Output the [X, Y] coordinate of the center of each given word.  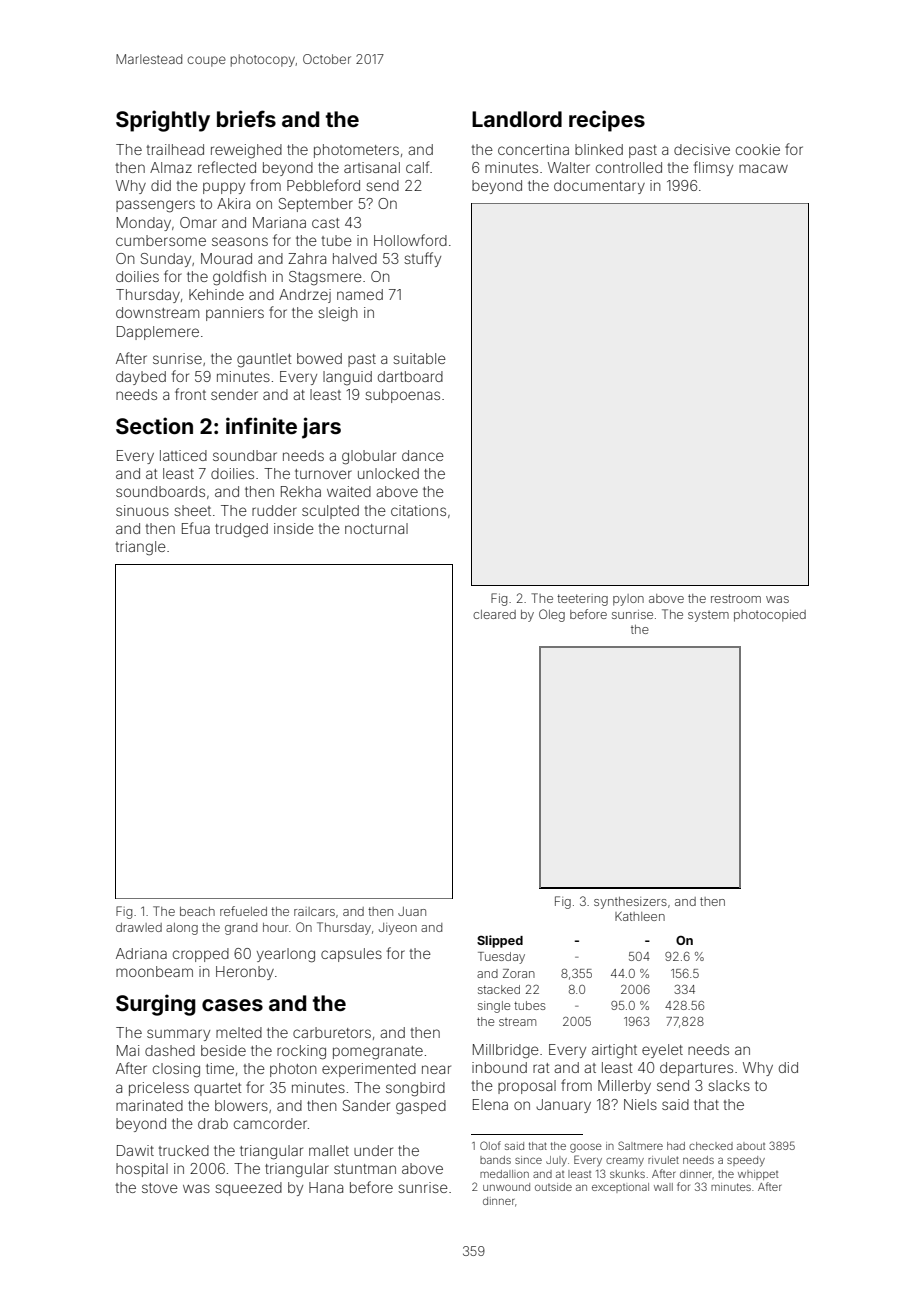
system [708, 616]
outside [553, 1187]
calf [418, 167]
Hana [326, 1187]
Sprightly [163, 121]
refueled [243, 911]
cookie [758, 149]
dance [423, 455]
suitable [419, 358]
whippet [758, 1175]
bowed [319, 358]
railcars [314, 911]
